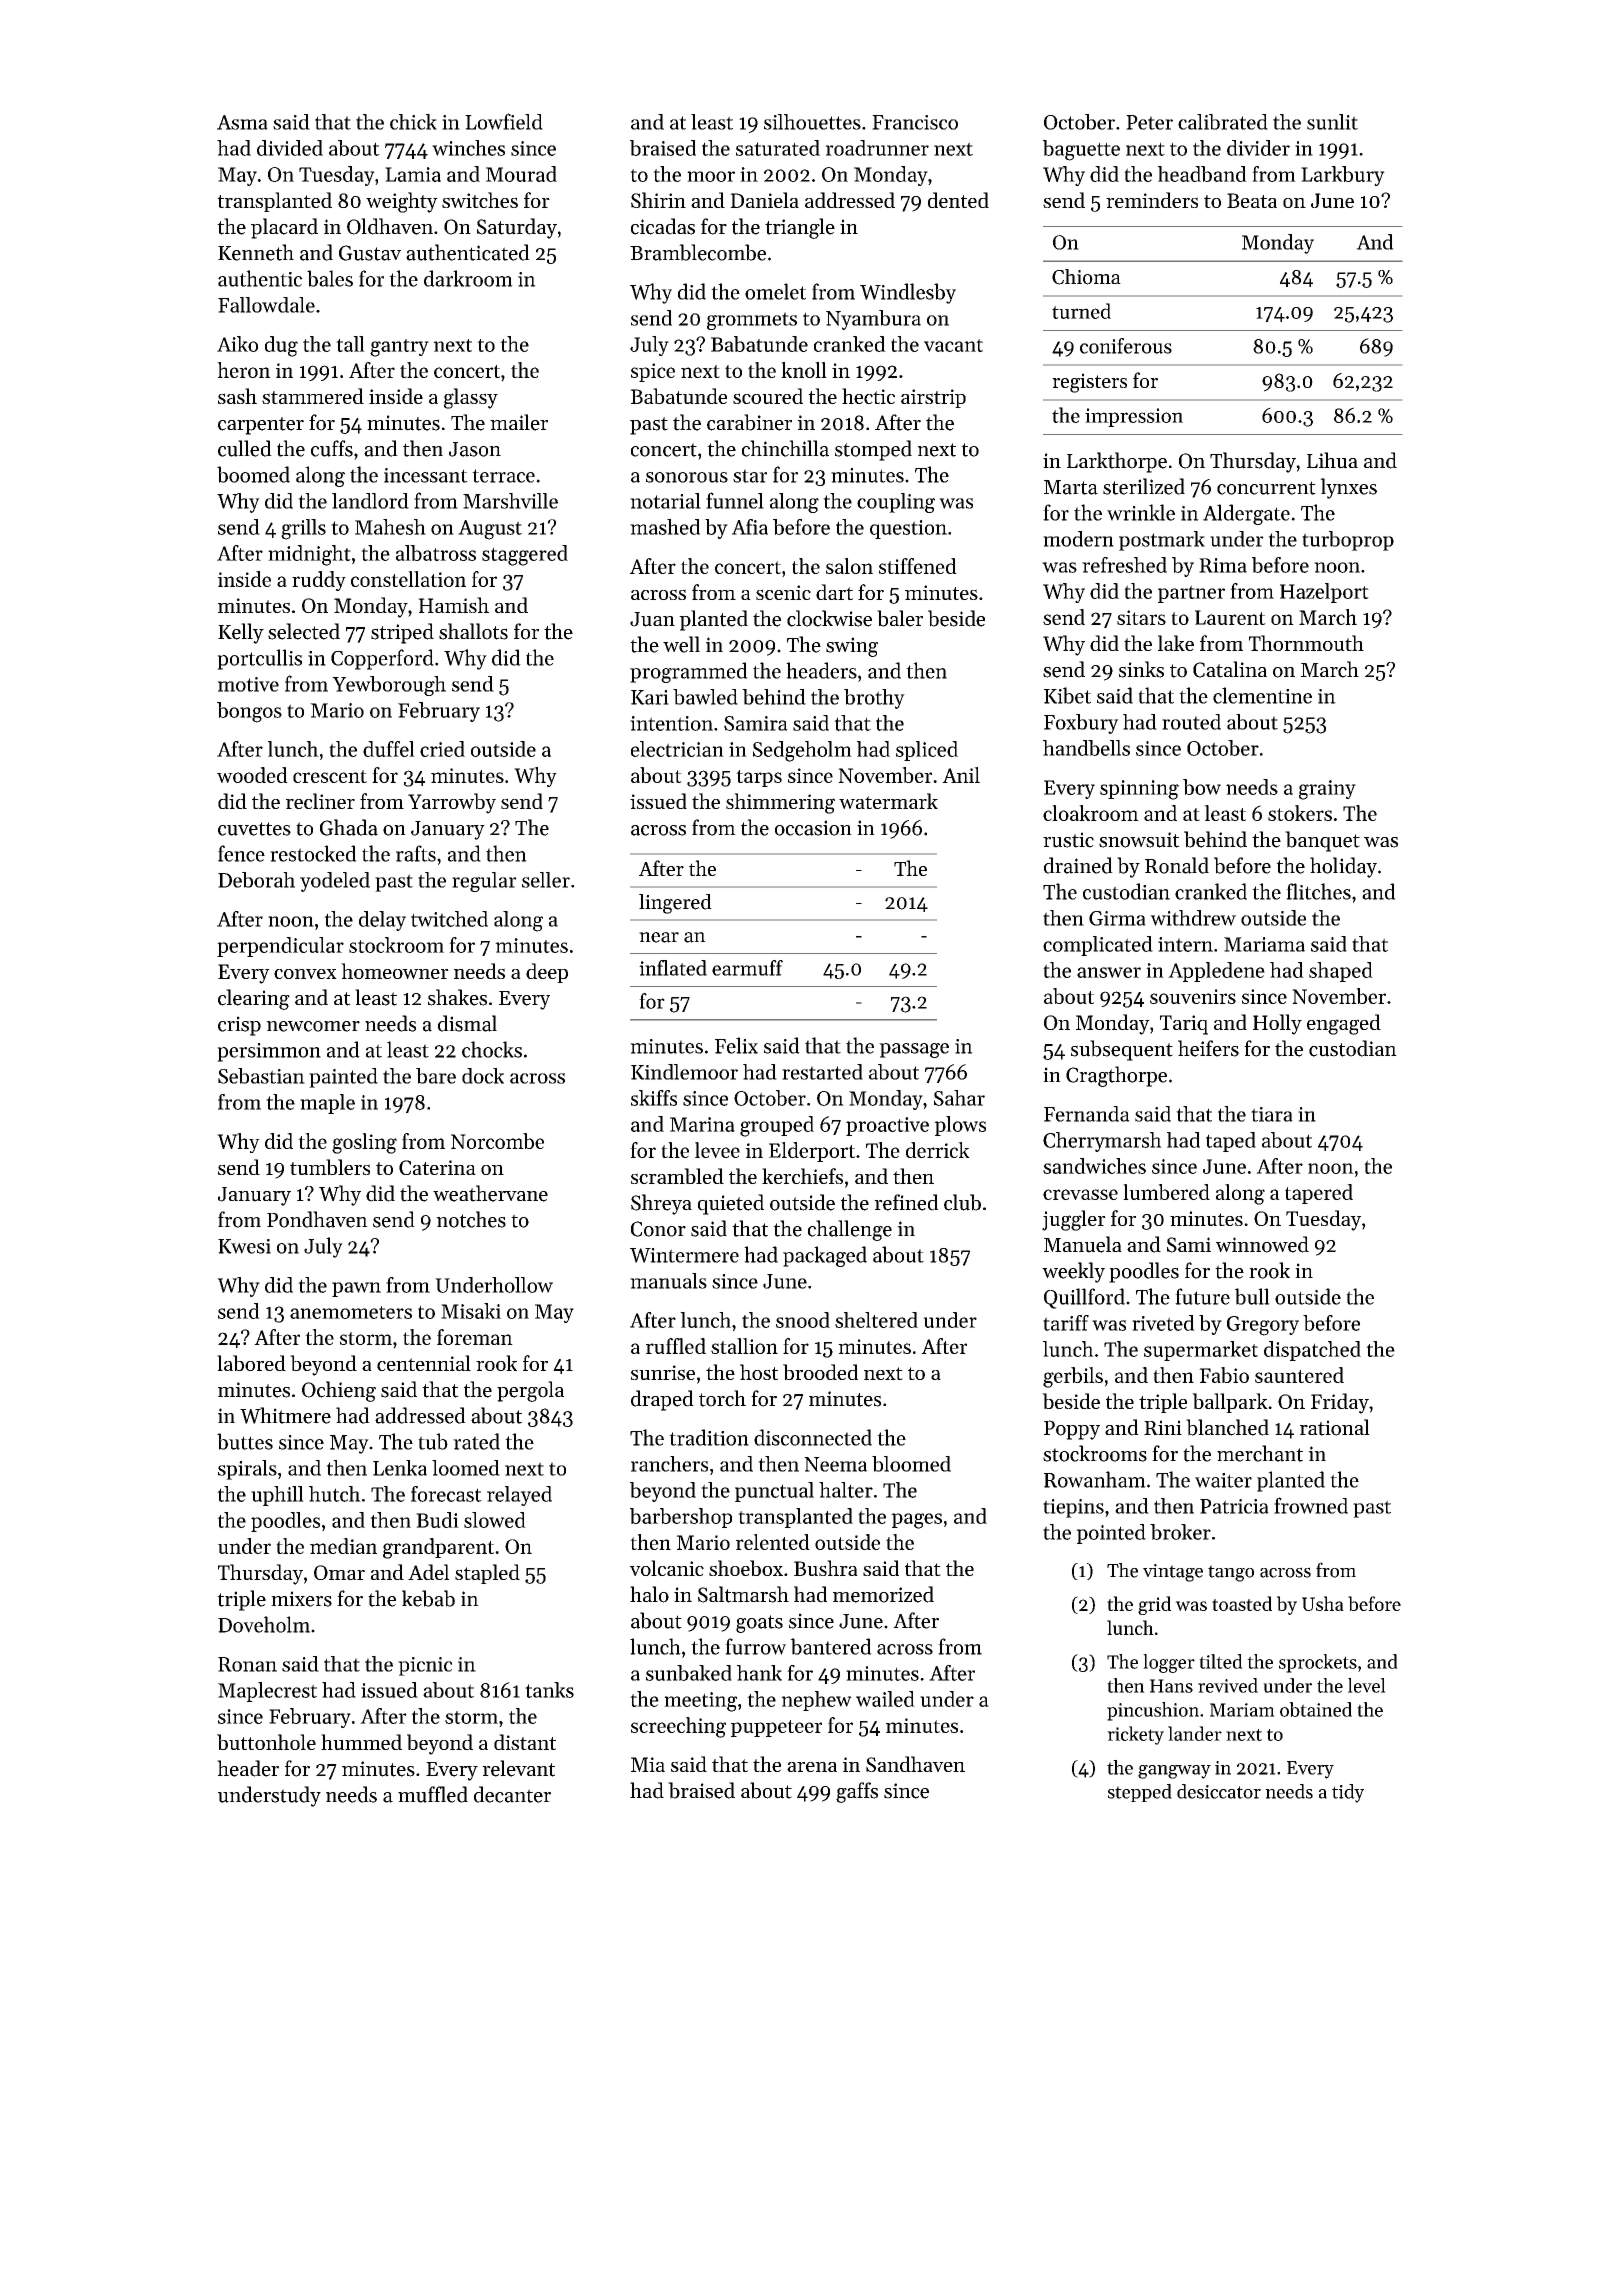 This image has width=1620, height=2292. I want to click on tanks, so click(549, 1690).
